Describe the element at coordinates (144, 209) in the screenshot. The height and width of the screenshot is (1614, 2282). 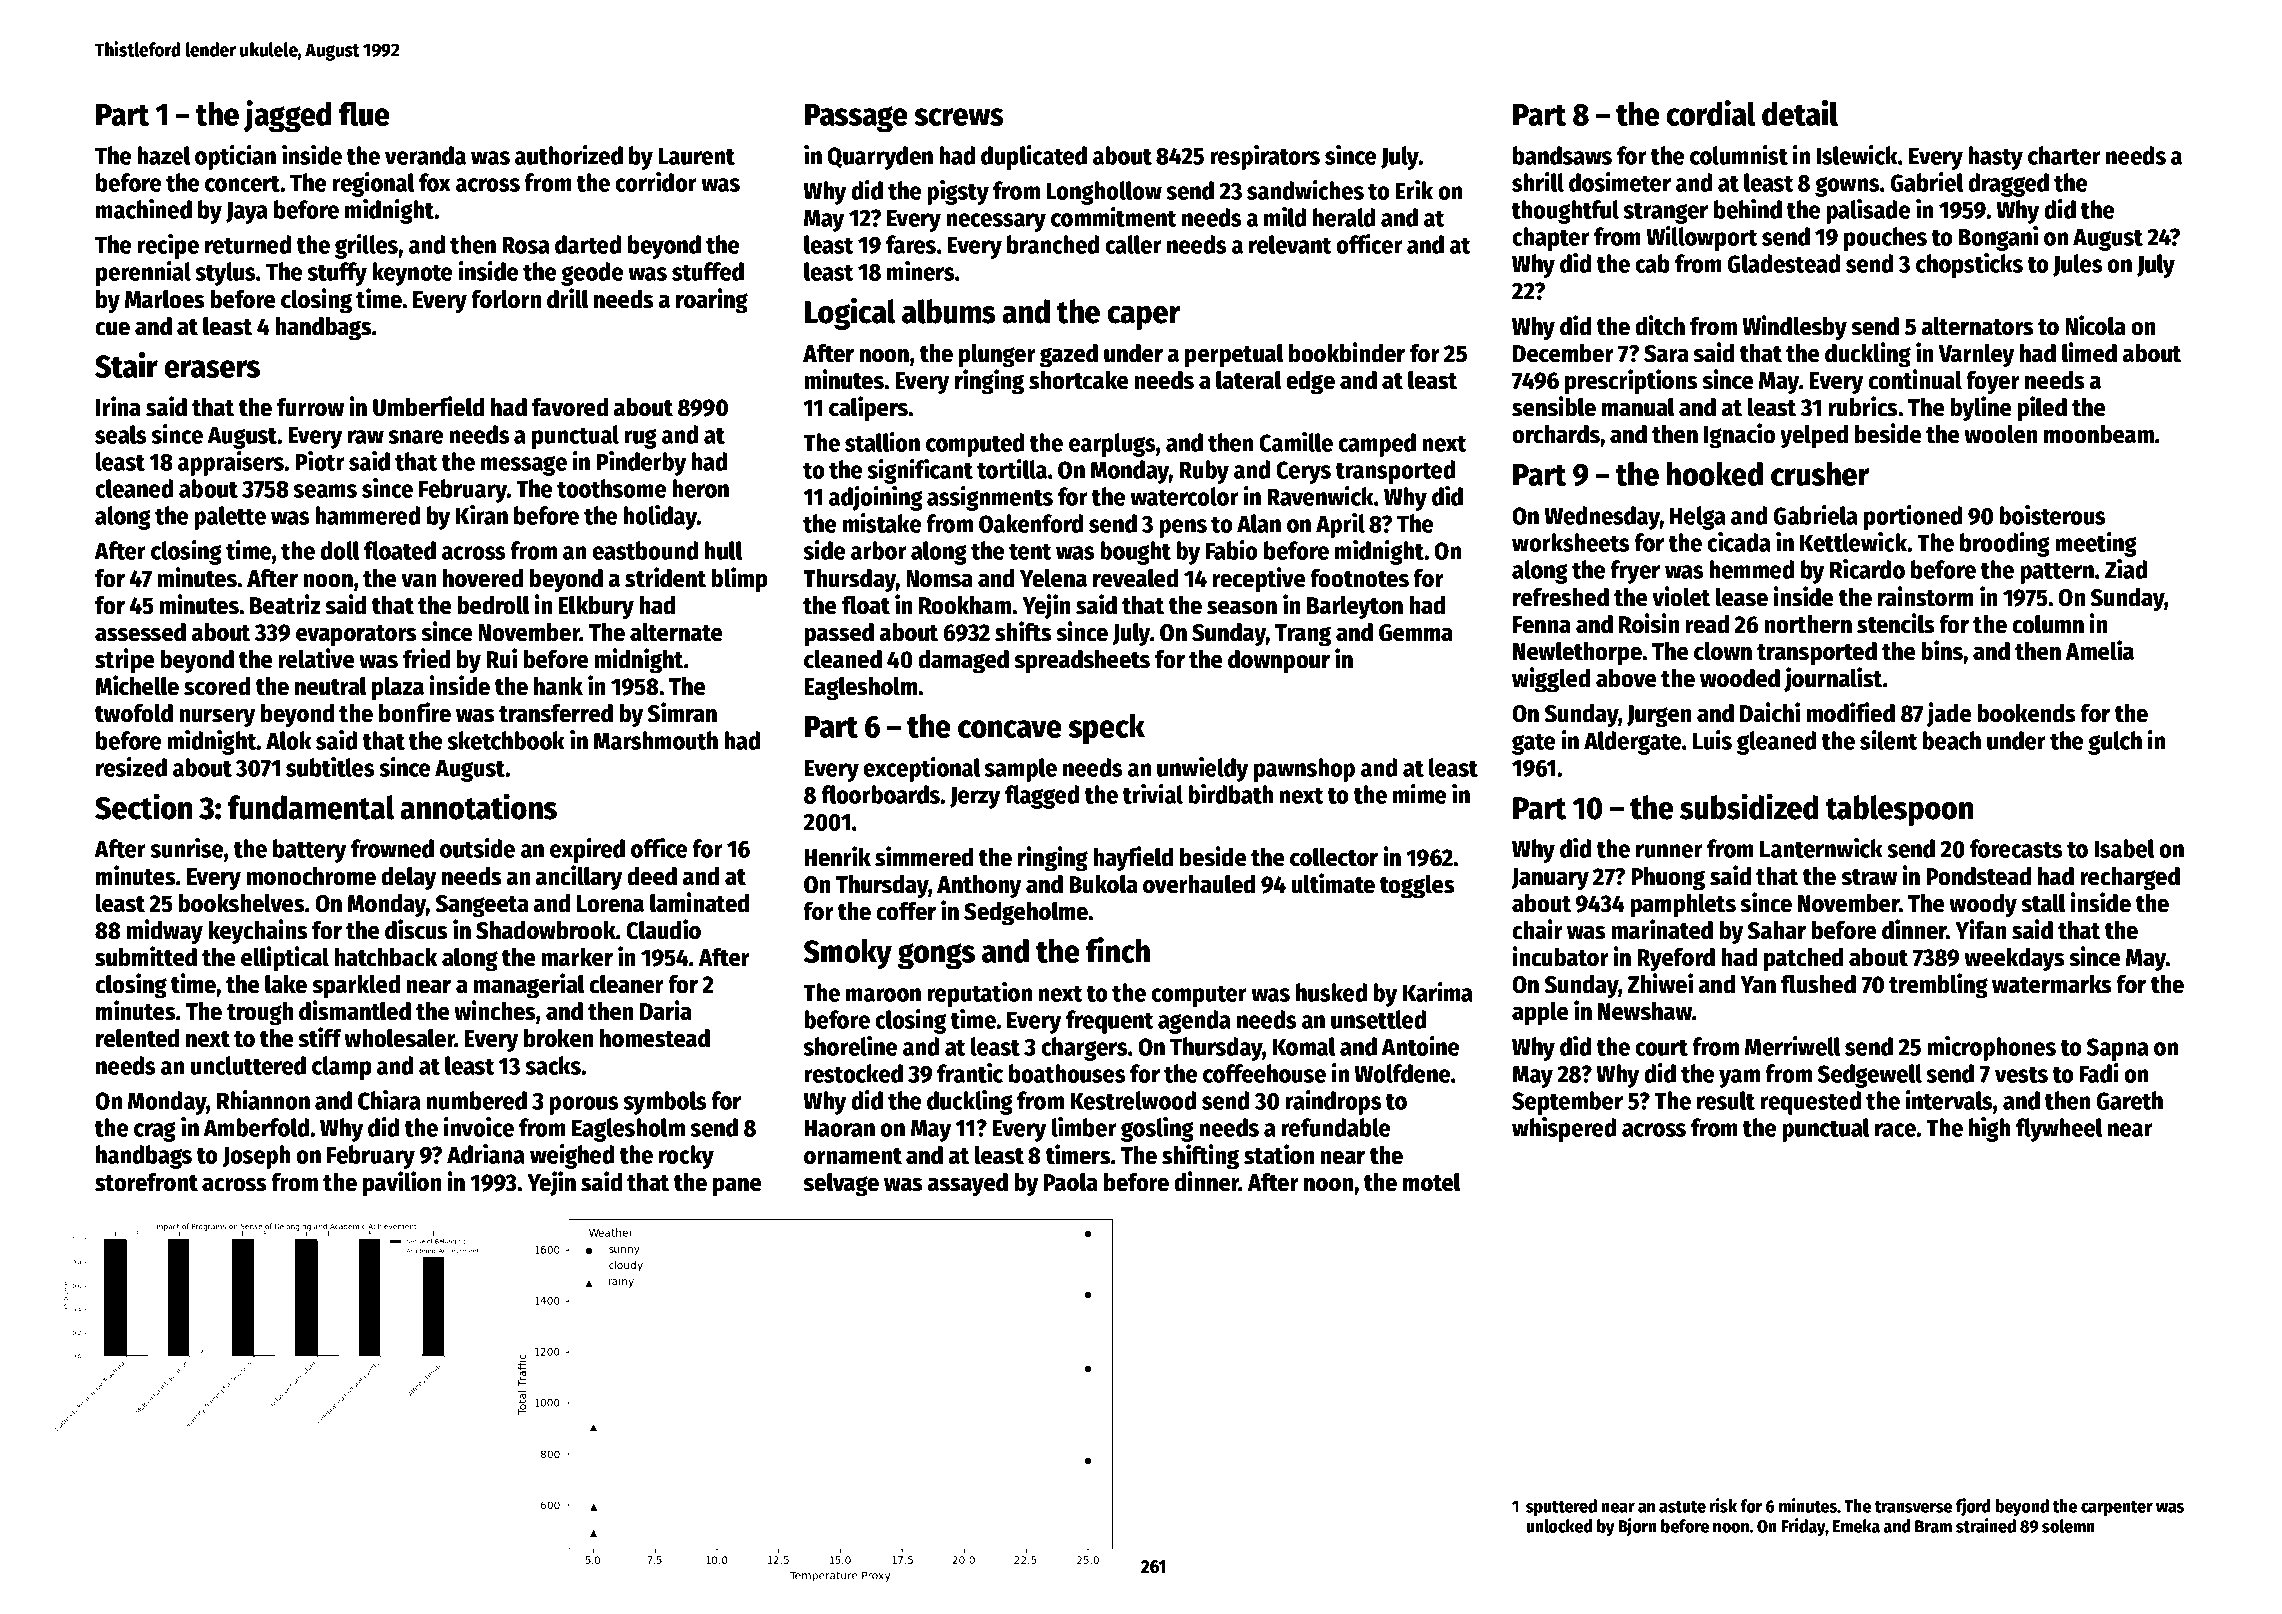
I see `machined` at that location.
